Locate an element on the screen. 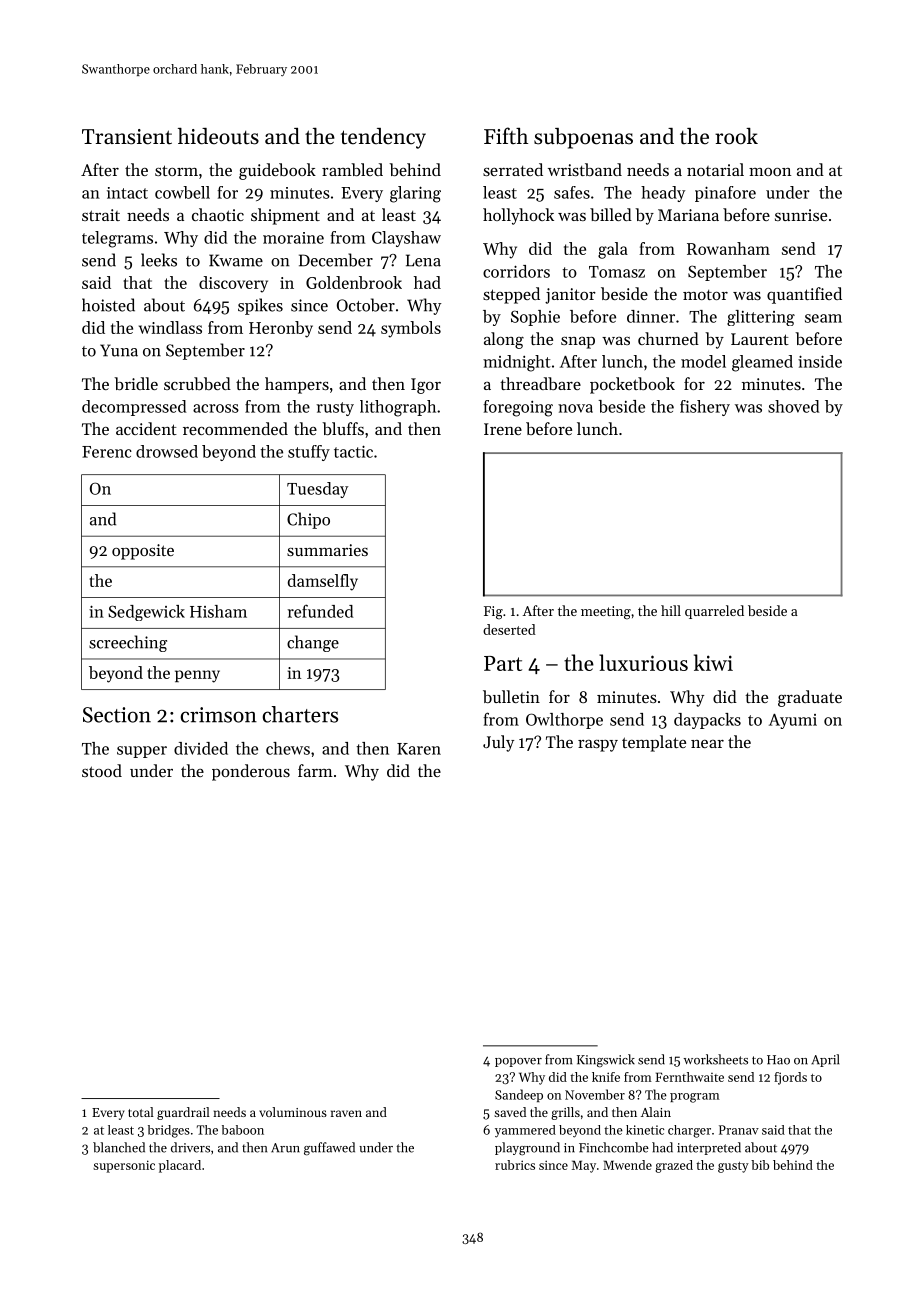  Transient is located at coordinates (127, 137).
